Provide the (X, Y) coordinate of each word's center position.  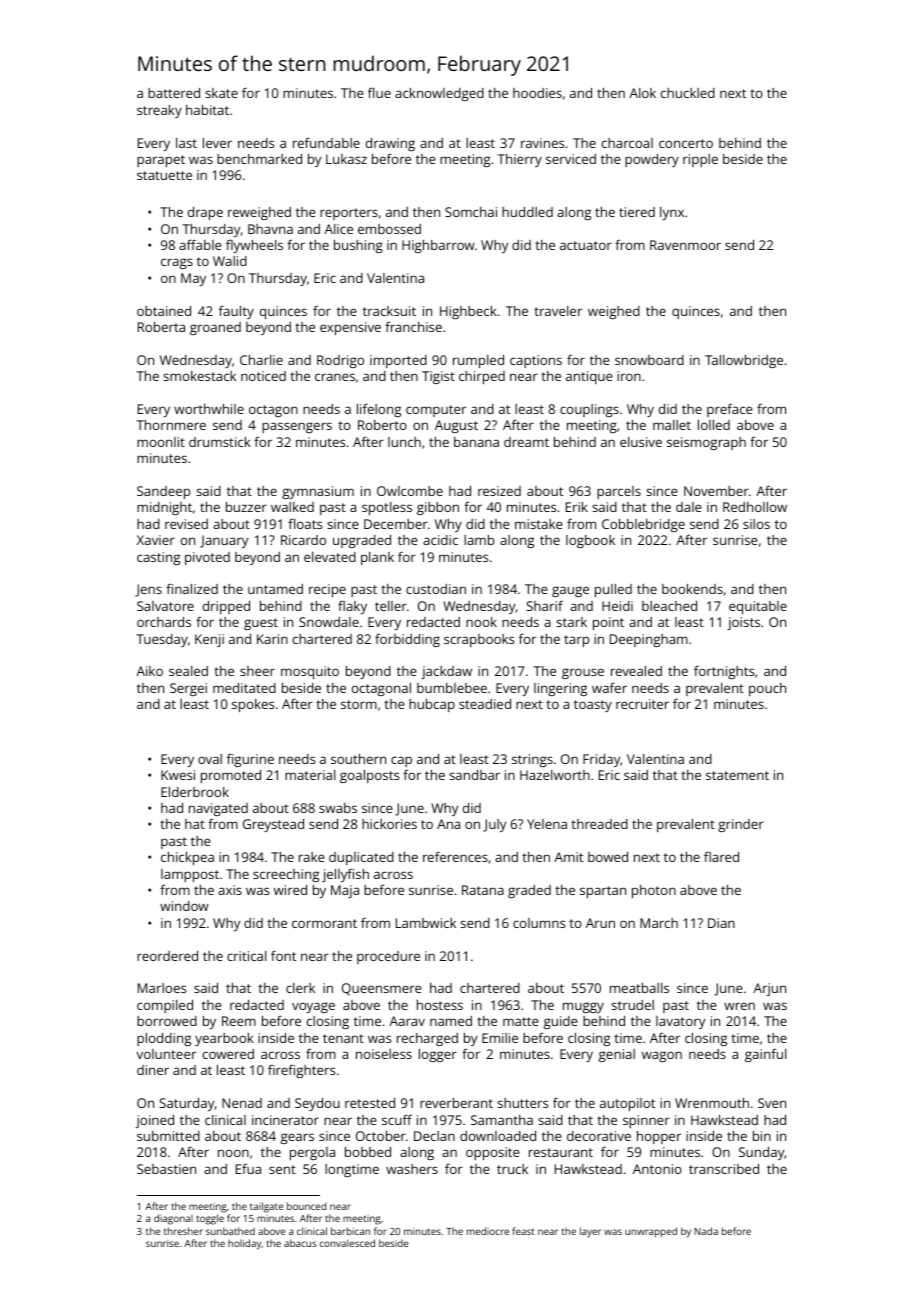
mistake (539, 524)
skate (221, 93)
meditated (244, 688)
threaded (599, 824)
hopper (659, 1137)
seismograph (706, 443)
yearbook (224, 1039)
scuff (397, 1119)
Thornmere (171, 425)
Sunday (761, 1153)
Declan (434, 1136)
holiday (245, 1244)
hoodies (537, 93)
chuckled (688, 93)
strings (532, 760)
